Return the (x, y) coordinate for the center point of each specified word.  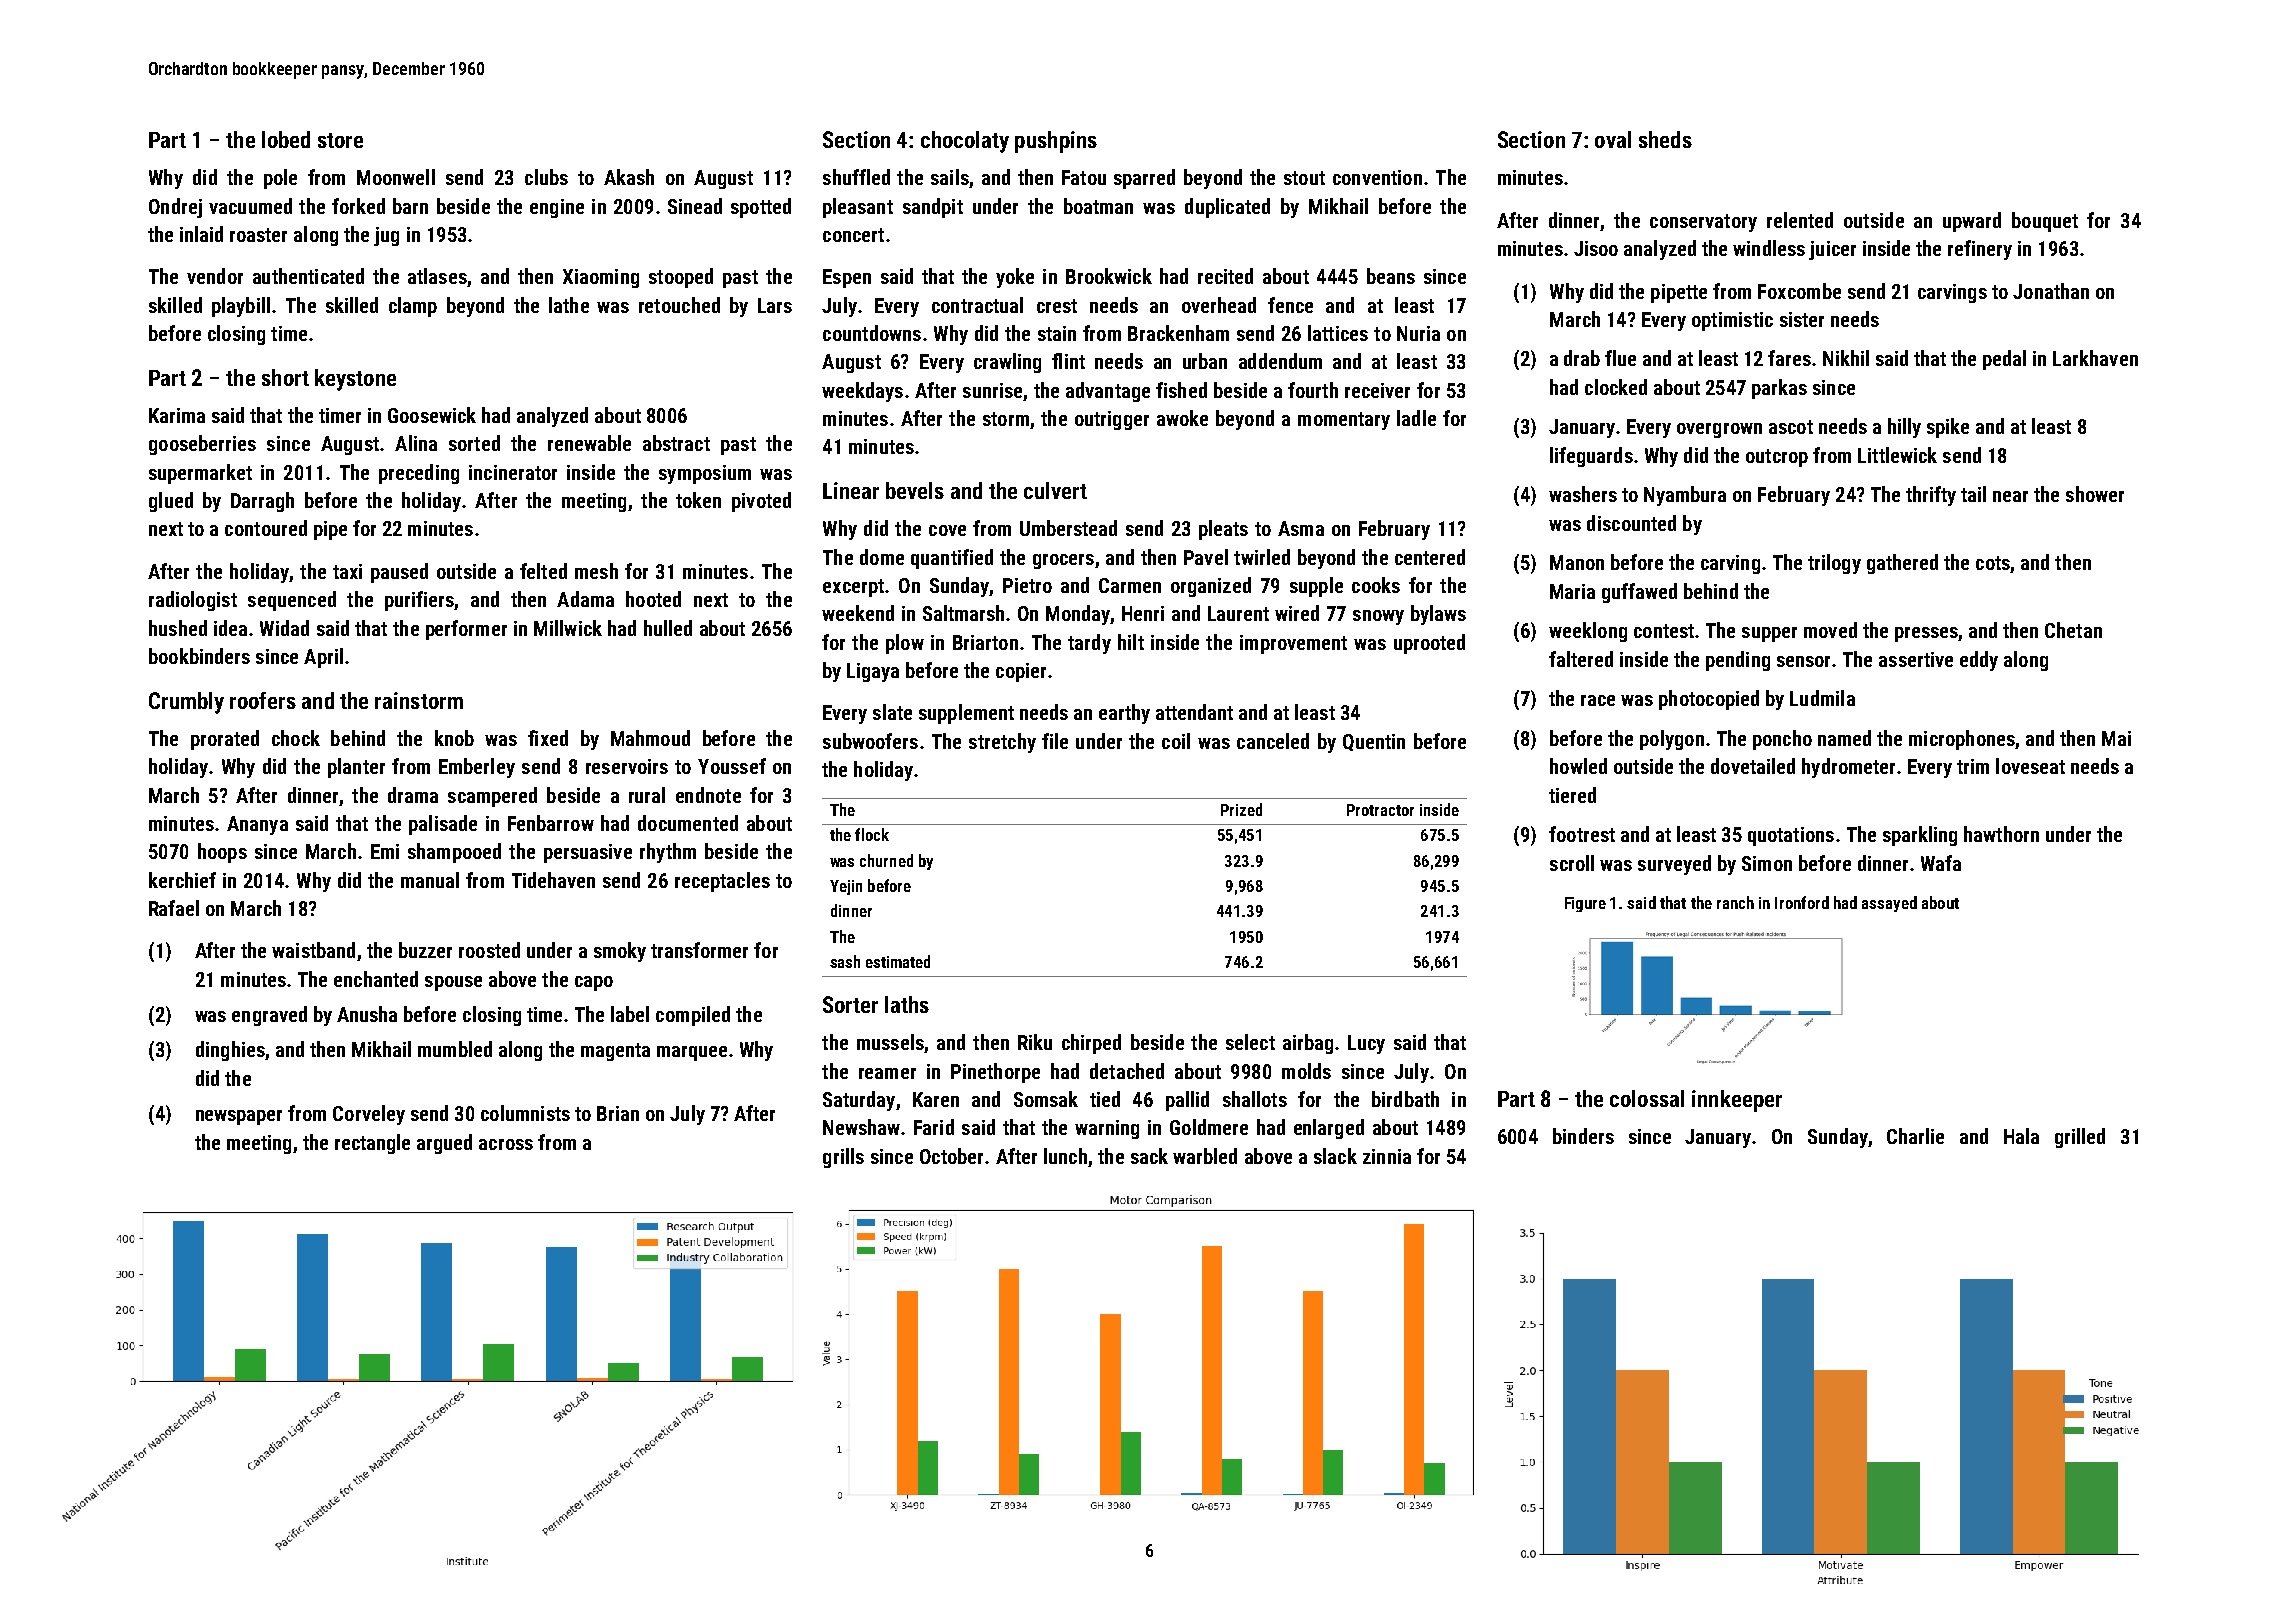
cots (1993, 563)
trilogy (1834, 564)
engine (557, 208)
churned (886, 860)
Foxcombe (1799, 291)
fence (1290, 305)
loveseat (2030, 766)
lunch (1065, 1156)
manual (430, 880)
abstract (676, 443)
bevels (915, 490)
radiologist (193, 601)
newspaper (239, 1117)
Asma (1301, 528)
